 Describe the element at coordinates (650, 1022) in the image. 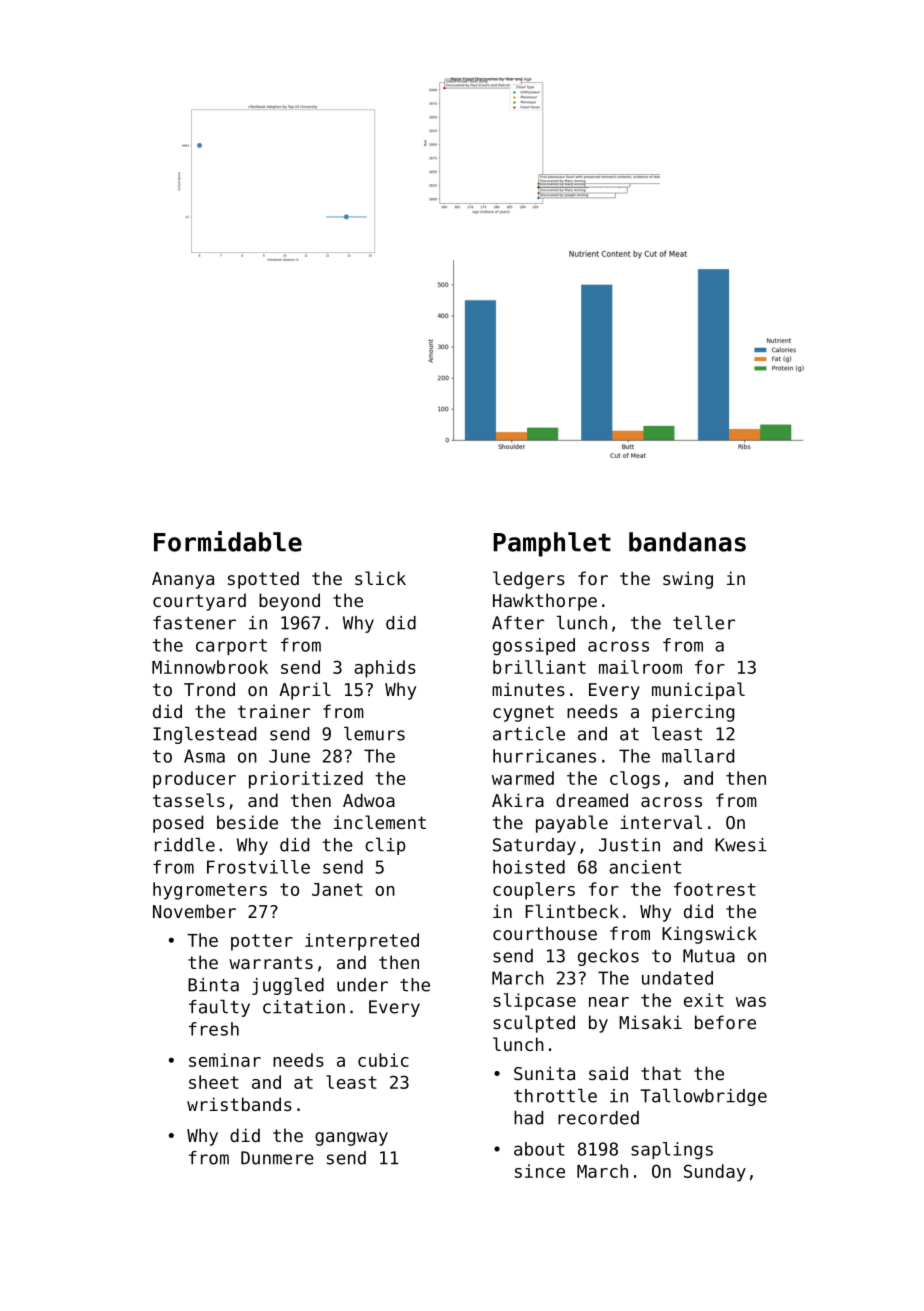

I see `Misaki` at that location.
